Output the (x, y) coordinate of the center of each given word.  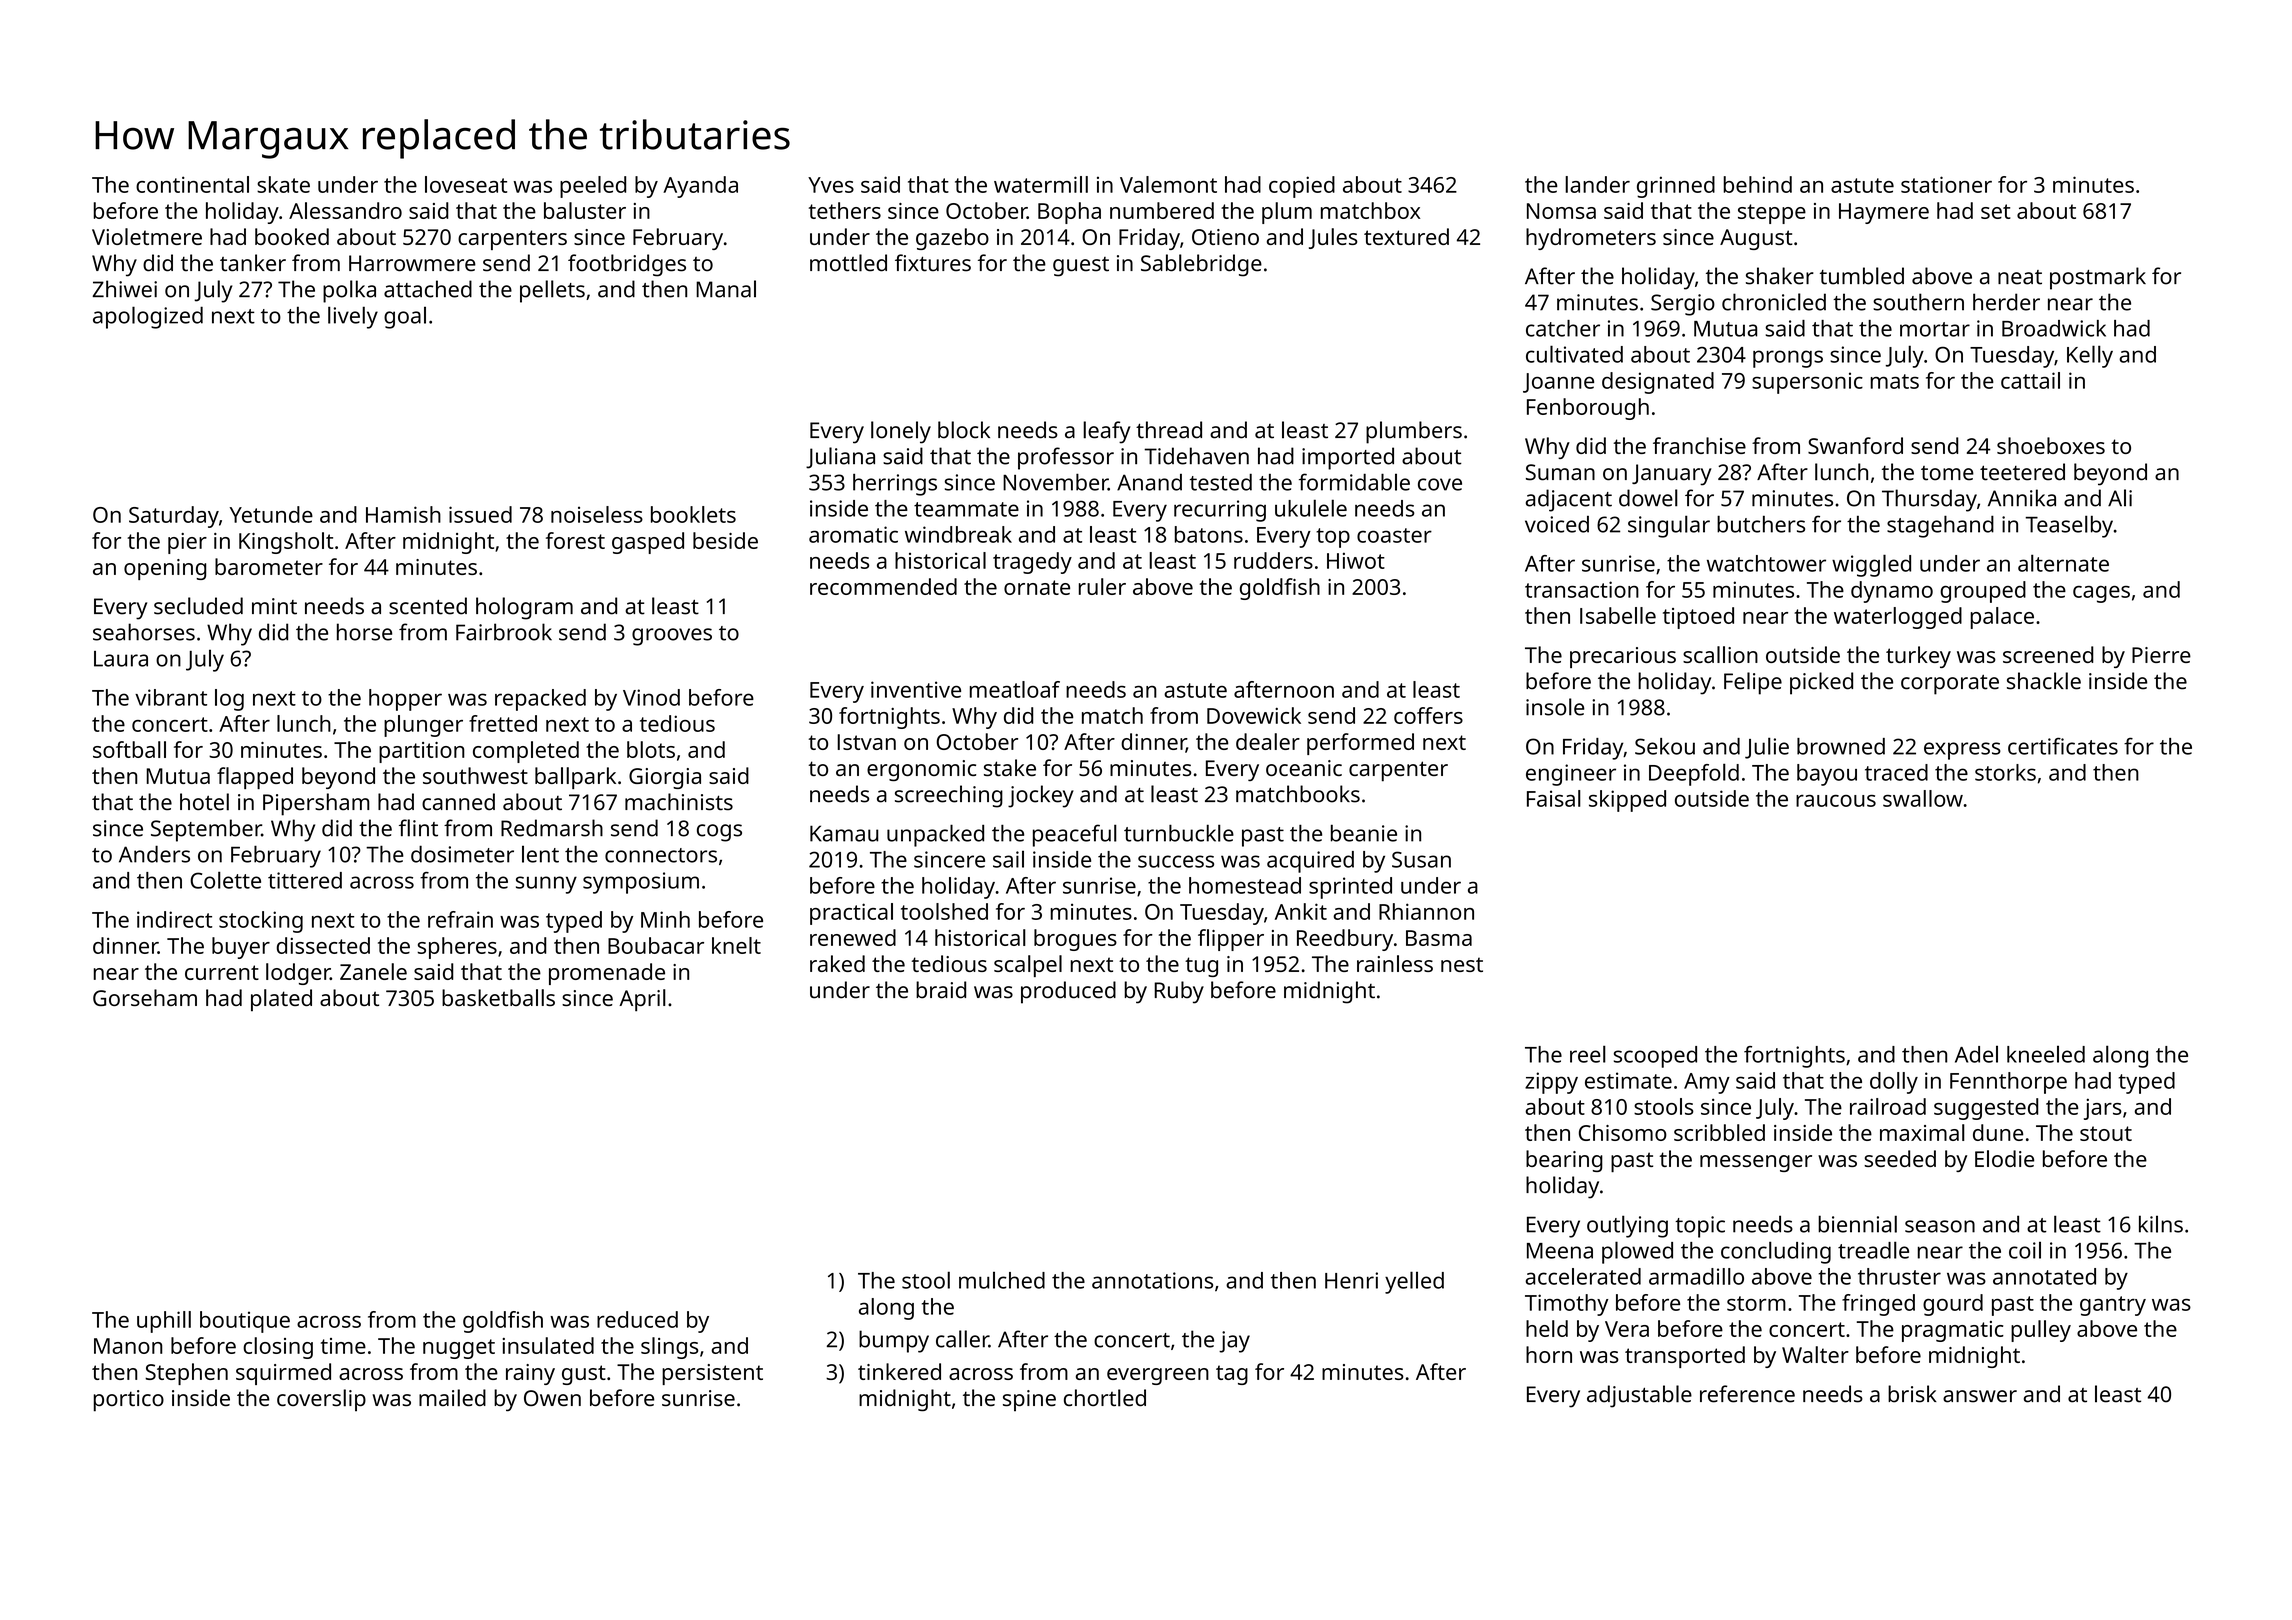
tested (1221, 482)
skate (283, 184)
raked (837, 963)
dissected (323, 945)
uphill (164, 1322)
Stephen (186, 1374)
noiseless (597, 514)
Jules (1333, 238)
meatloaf (1015, 689)
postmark (2098, 278)
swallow (1923, 798)
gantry (2113, 1306)
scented (428, 606)
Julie (1767, 748)
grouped (1983, 592)
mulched (1002, 1280)
